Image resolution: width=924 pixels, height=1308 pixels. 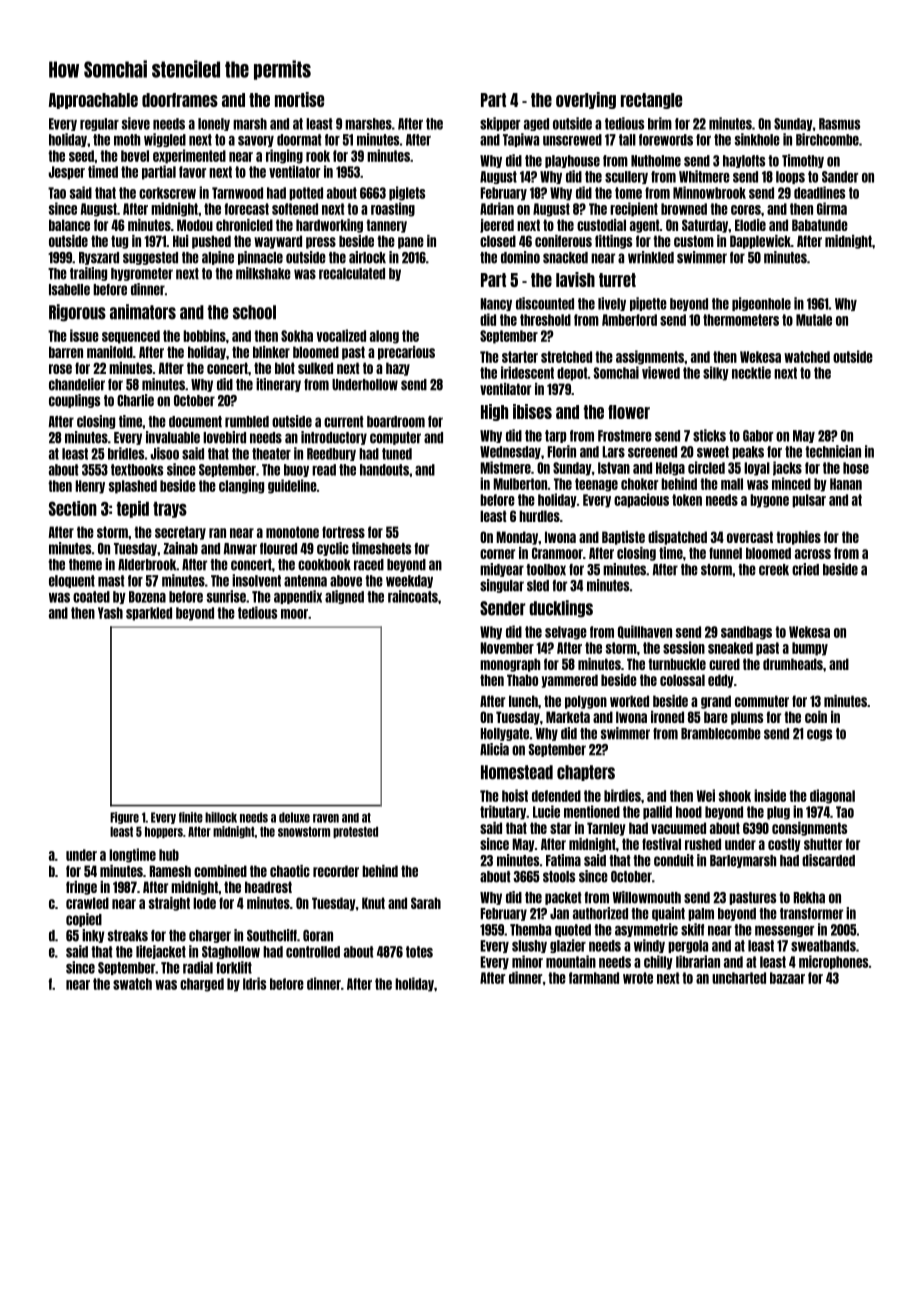 What do you see at coordinates (839, 124) in the screenshot?
I see `Rasmus` at bounding box center [839, 124].
